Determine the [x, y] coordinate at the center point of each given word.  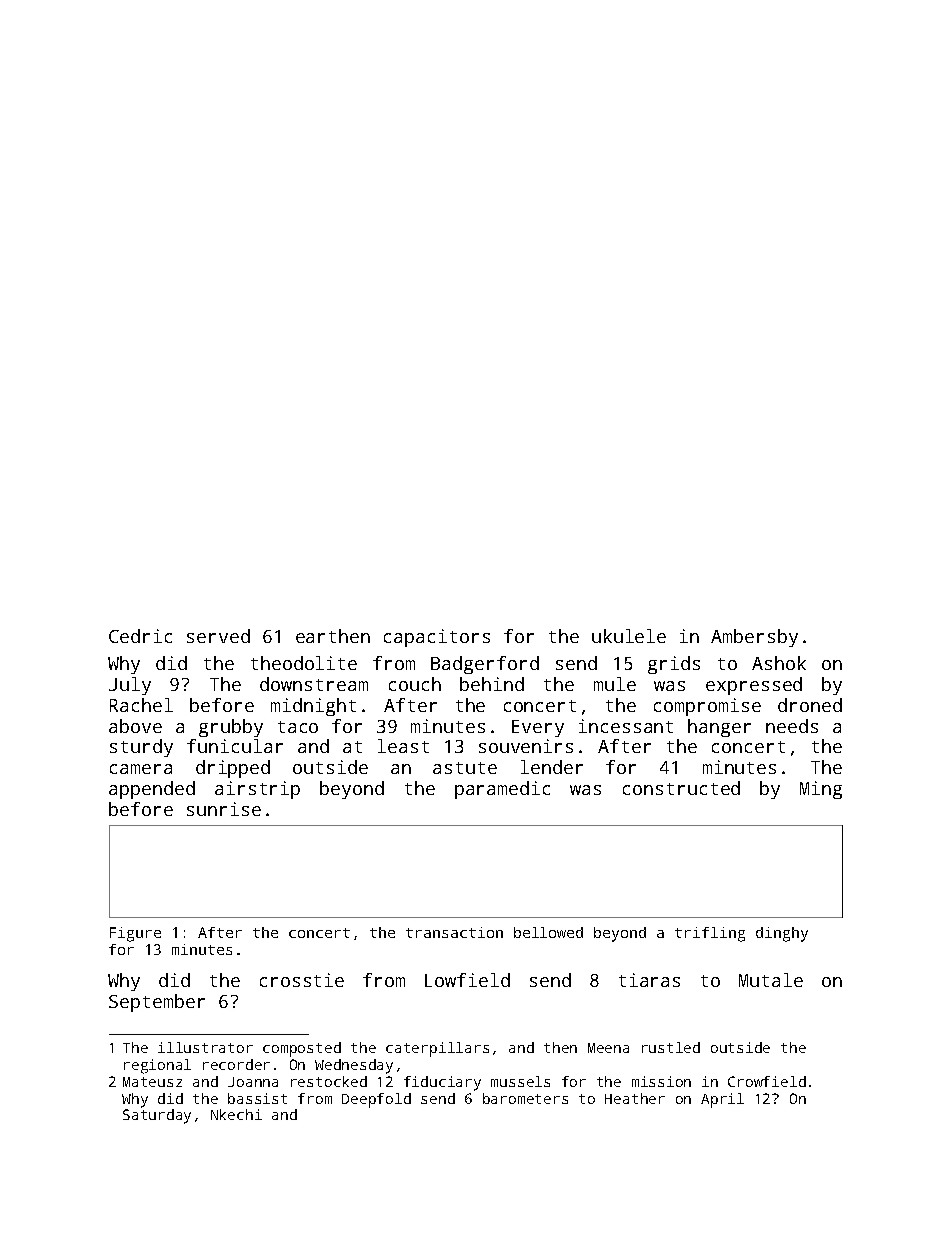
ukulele [629, 636]
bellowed [548, 932]
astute [465, 768]
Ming [821, 790]
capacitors [437, 638]
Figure [135, 934]
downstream [314, 684]
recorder [236, 1064]
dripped [233, 769]
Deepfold [376, 1100]
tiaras [649, 980]
